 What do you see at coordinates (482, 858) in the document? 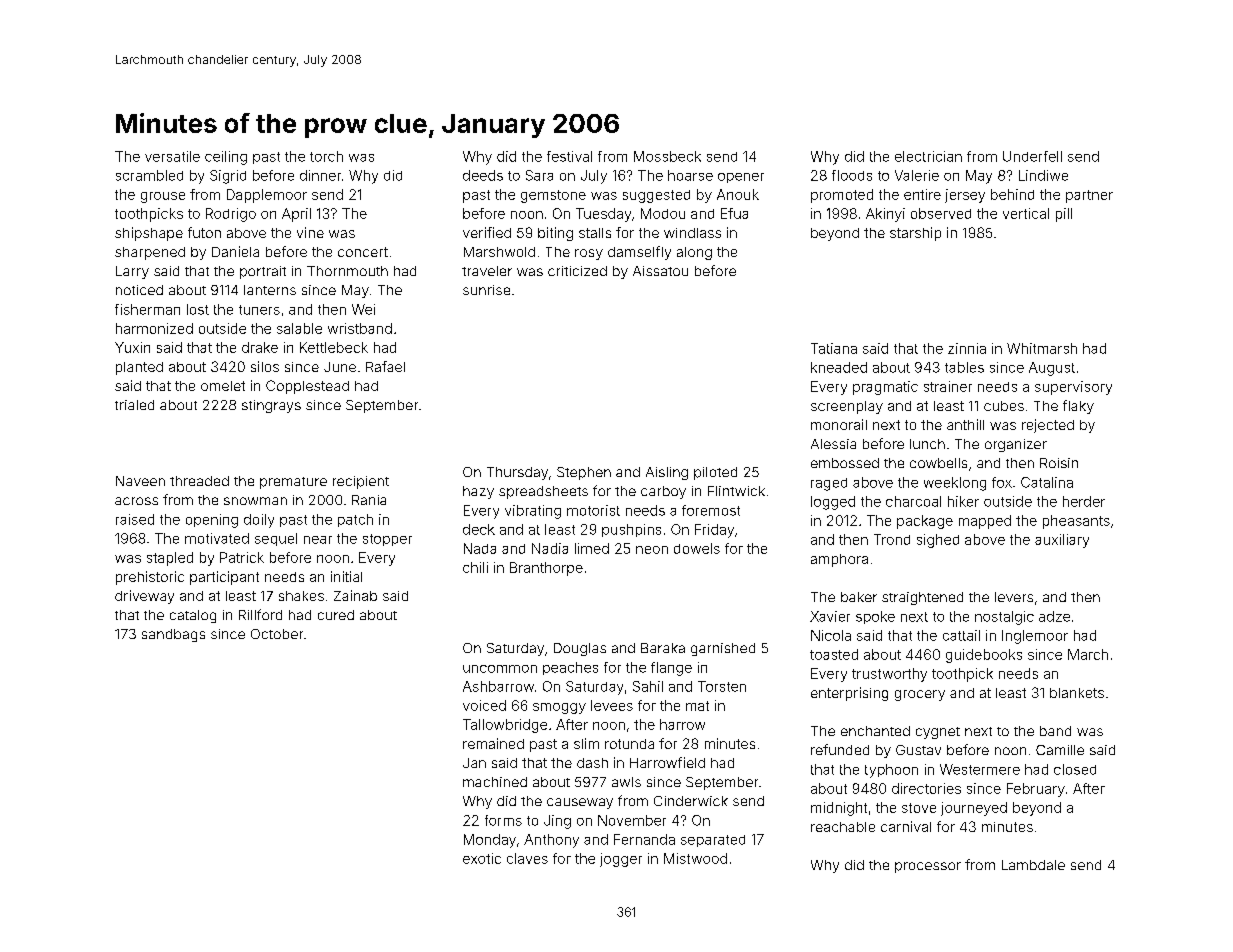
I see `exotic` at bounding box center [482, 858].
